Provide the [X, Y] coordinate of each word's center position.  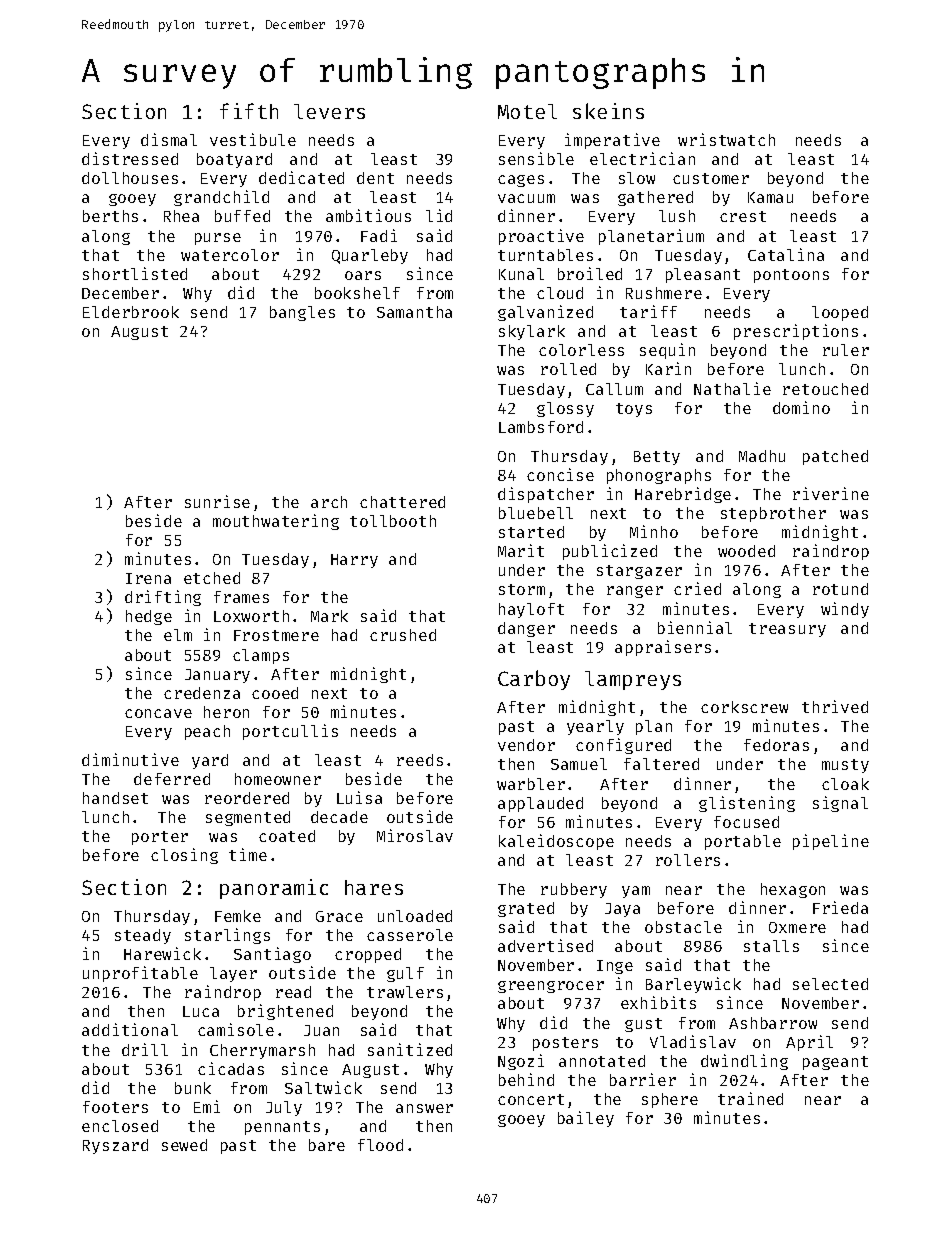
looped [840, 313]
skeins [608, 111]
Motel [527, 111]
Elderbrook [131, 312]
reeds [420, 760]
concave [158, 713]
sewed [184, 1145]
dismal [169, 139]
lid [439, 215]
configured [623, 746]
